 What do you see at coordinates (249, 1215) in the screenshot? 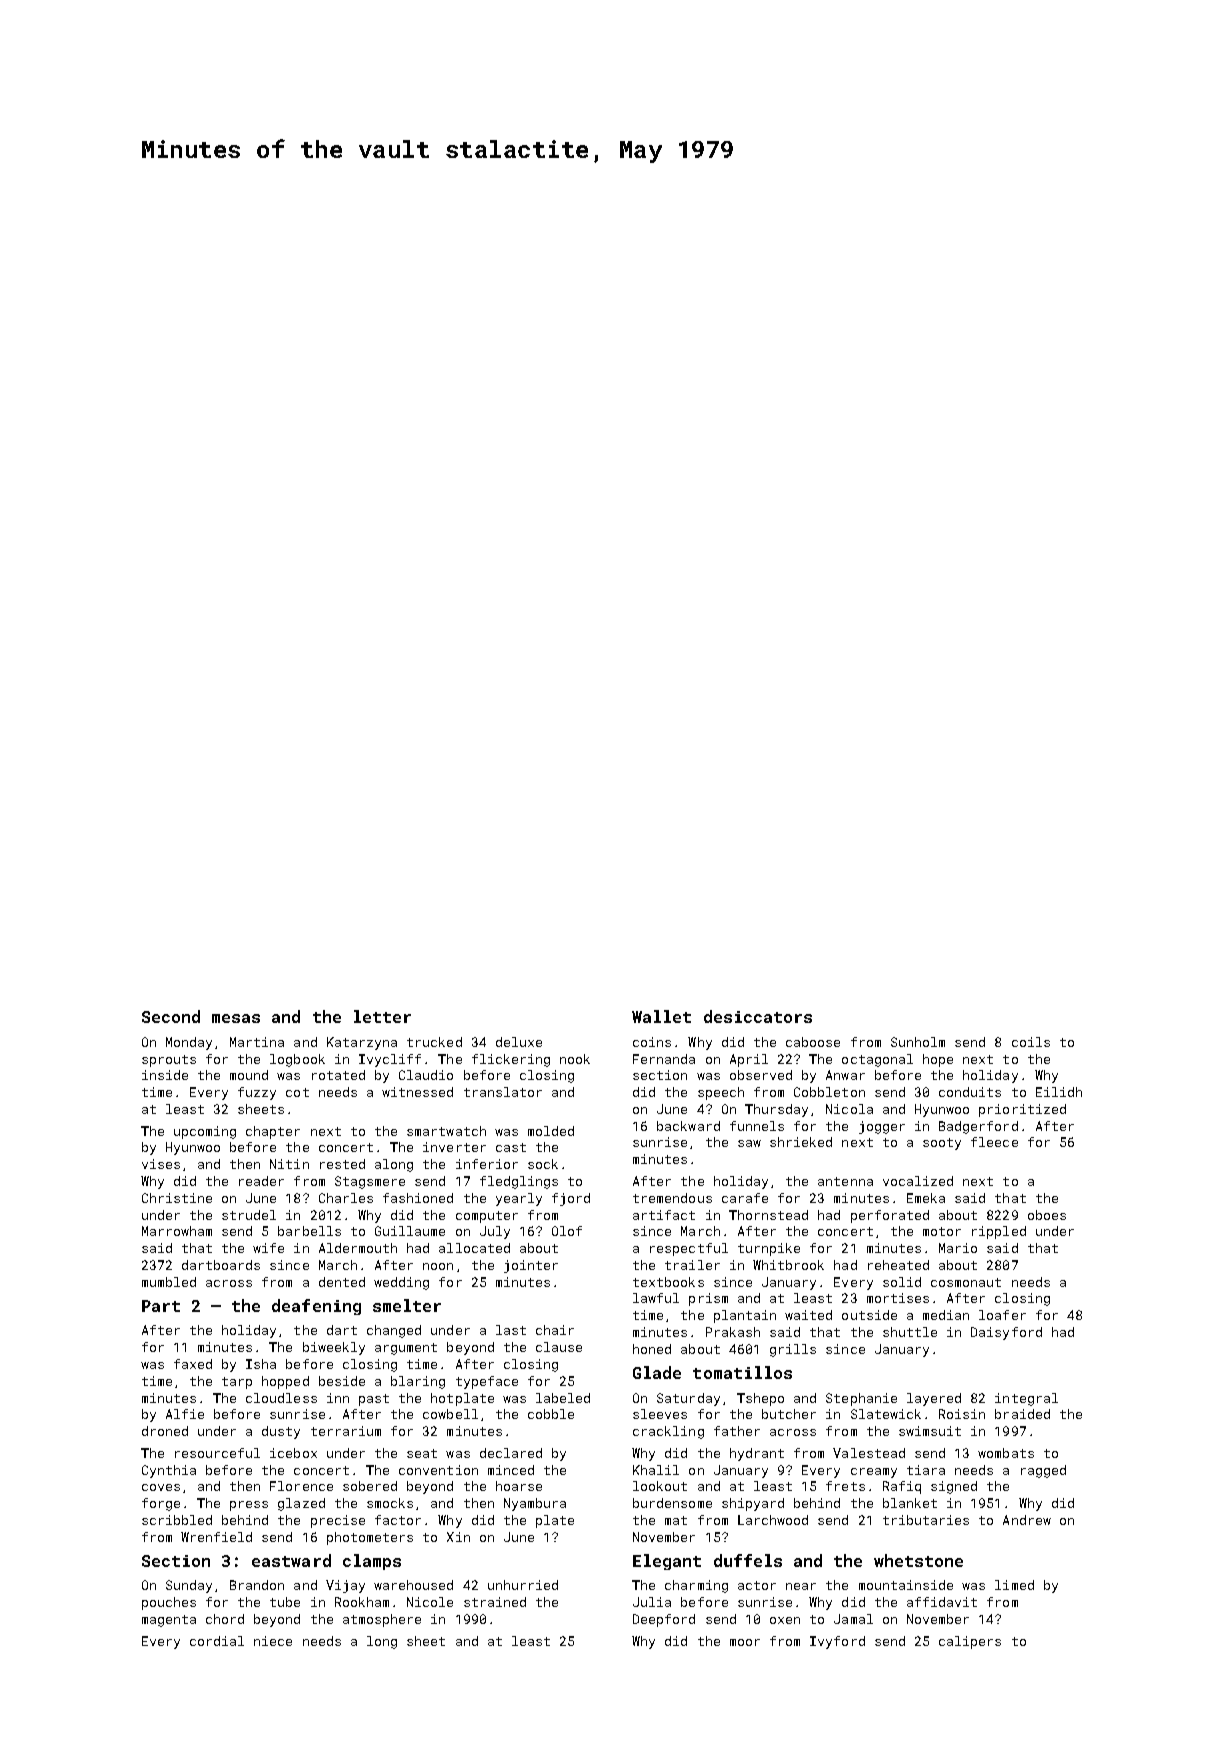
I see `strudel` at bounding box center [249, 1215].
